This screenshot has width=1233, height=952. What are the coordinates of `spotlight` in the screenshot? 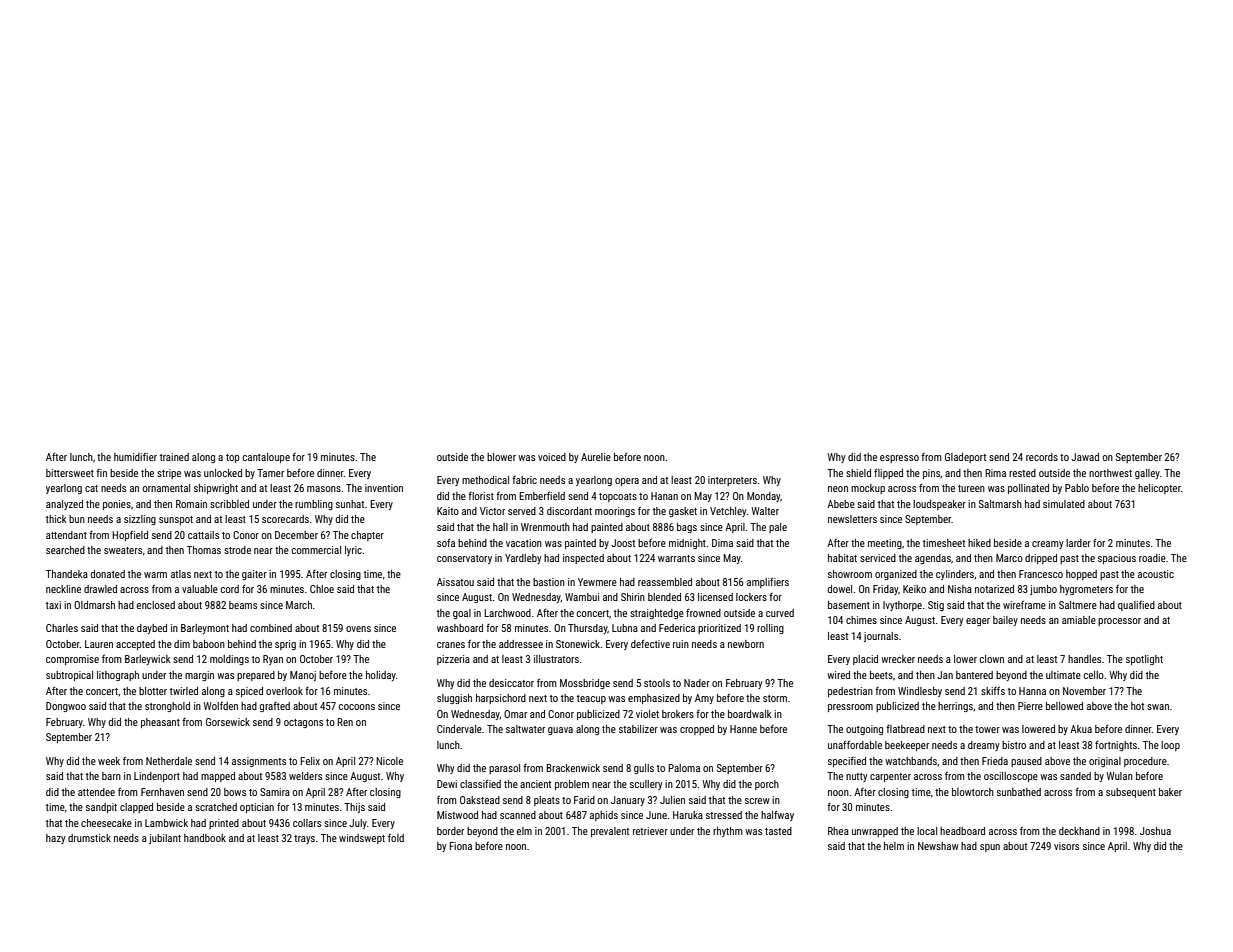 It's located at (1144, 660).
